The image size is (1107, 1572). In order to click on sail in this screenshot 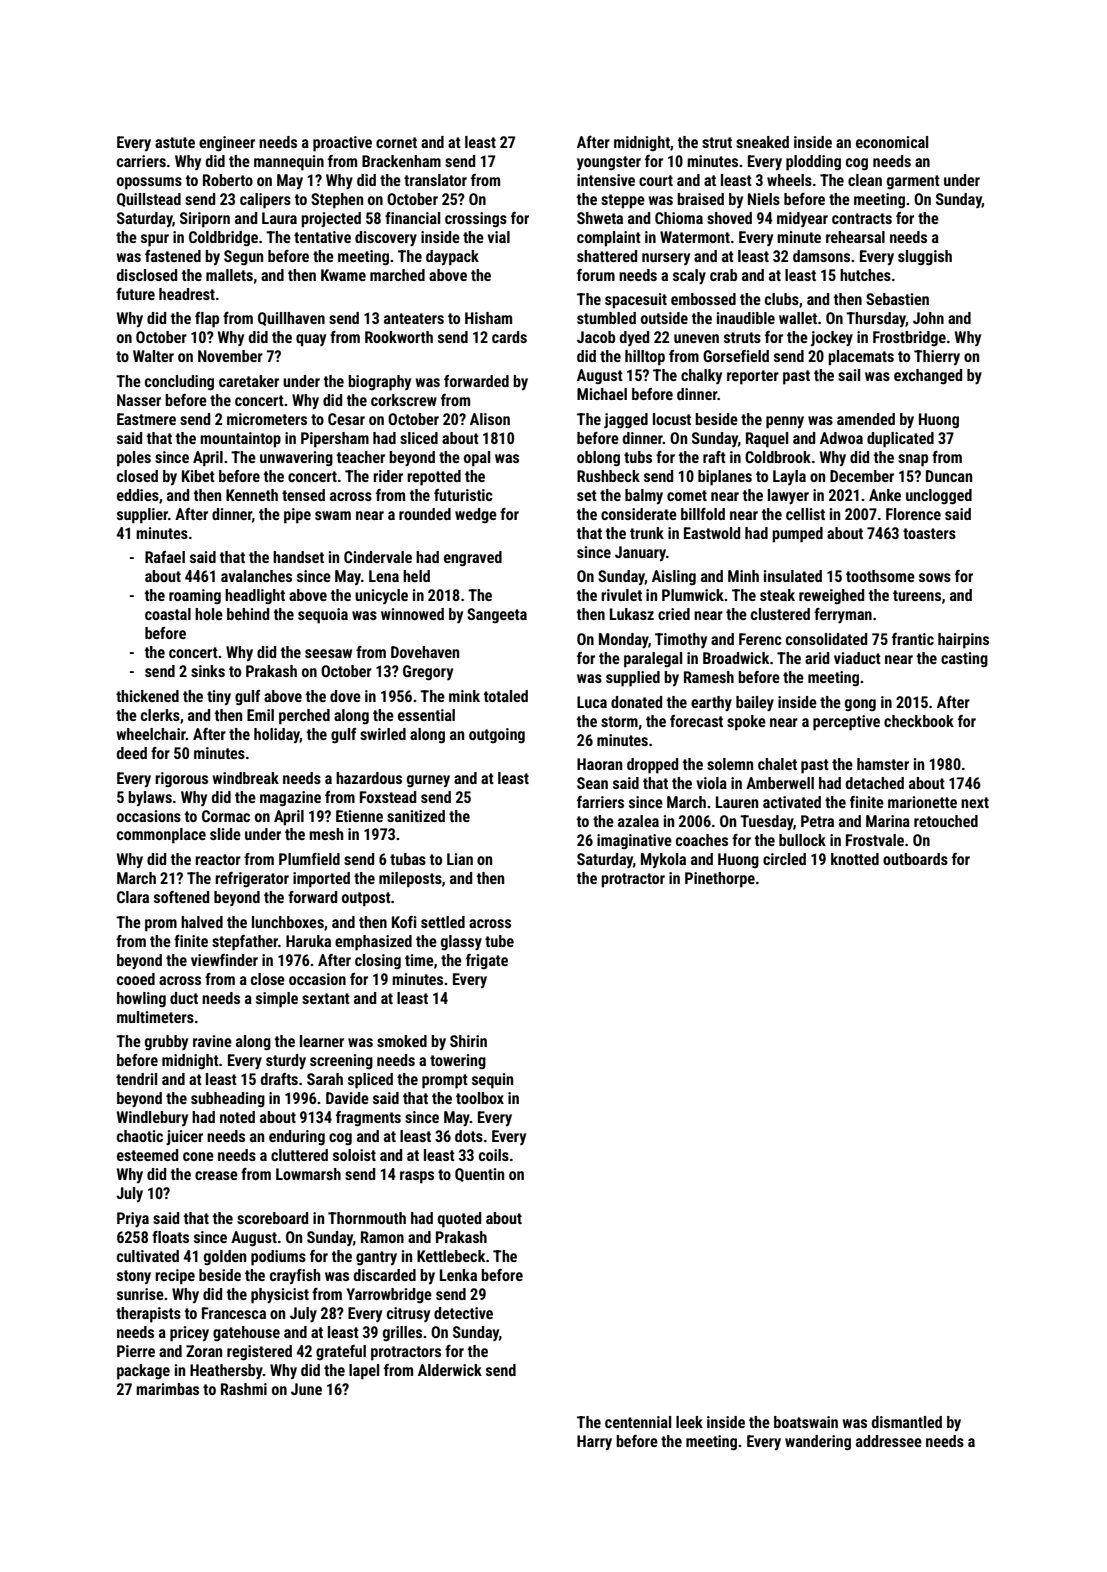, I will do `click(849, 375)`.
